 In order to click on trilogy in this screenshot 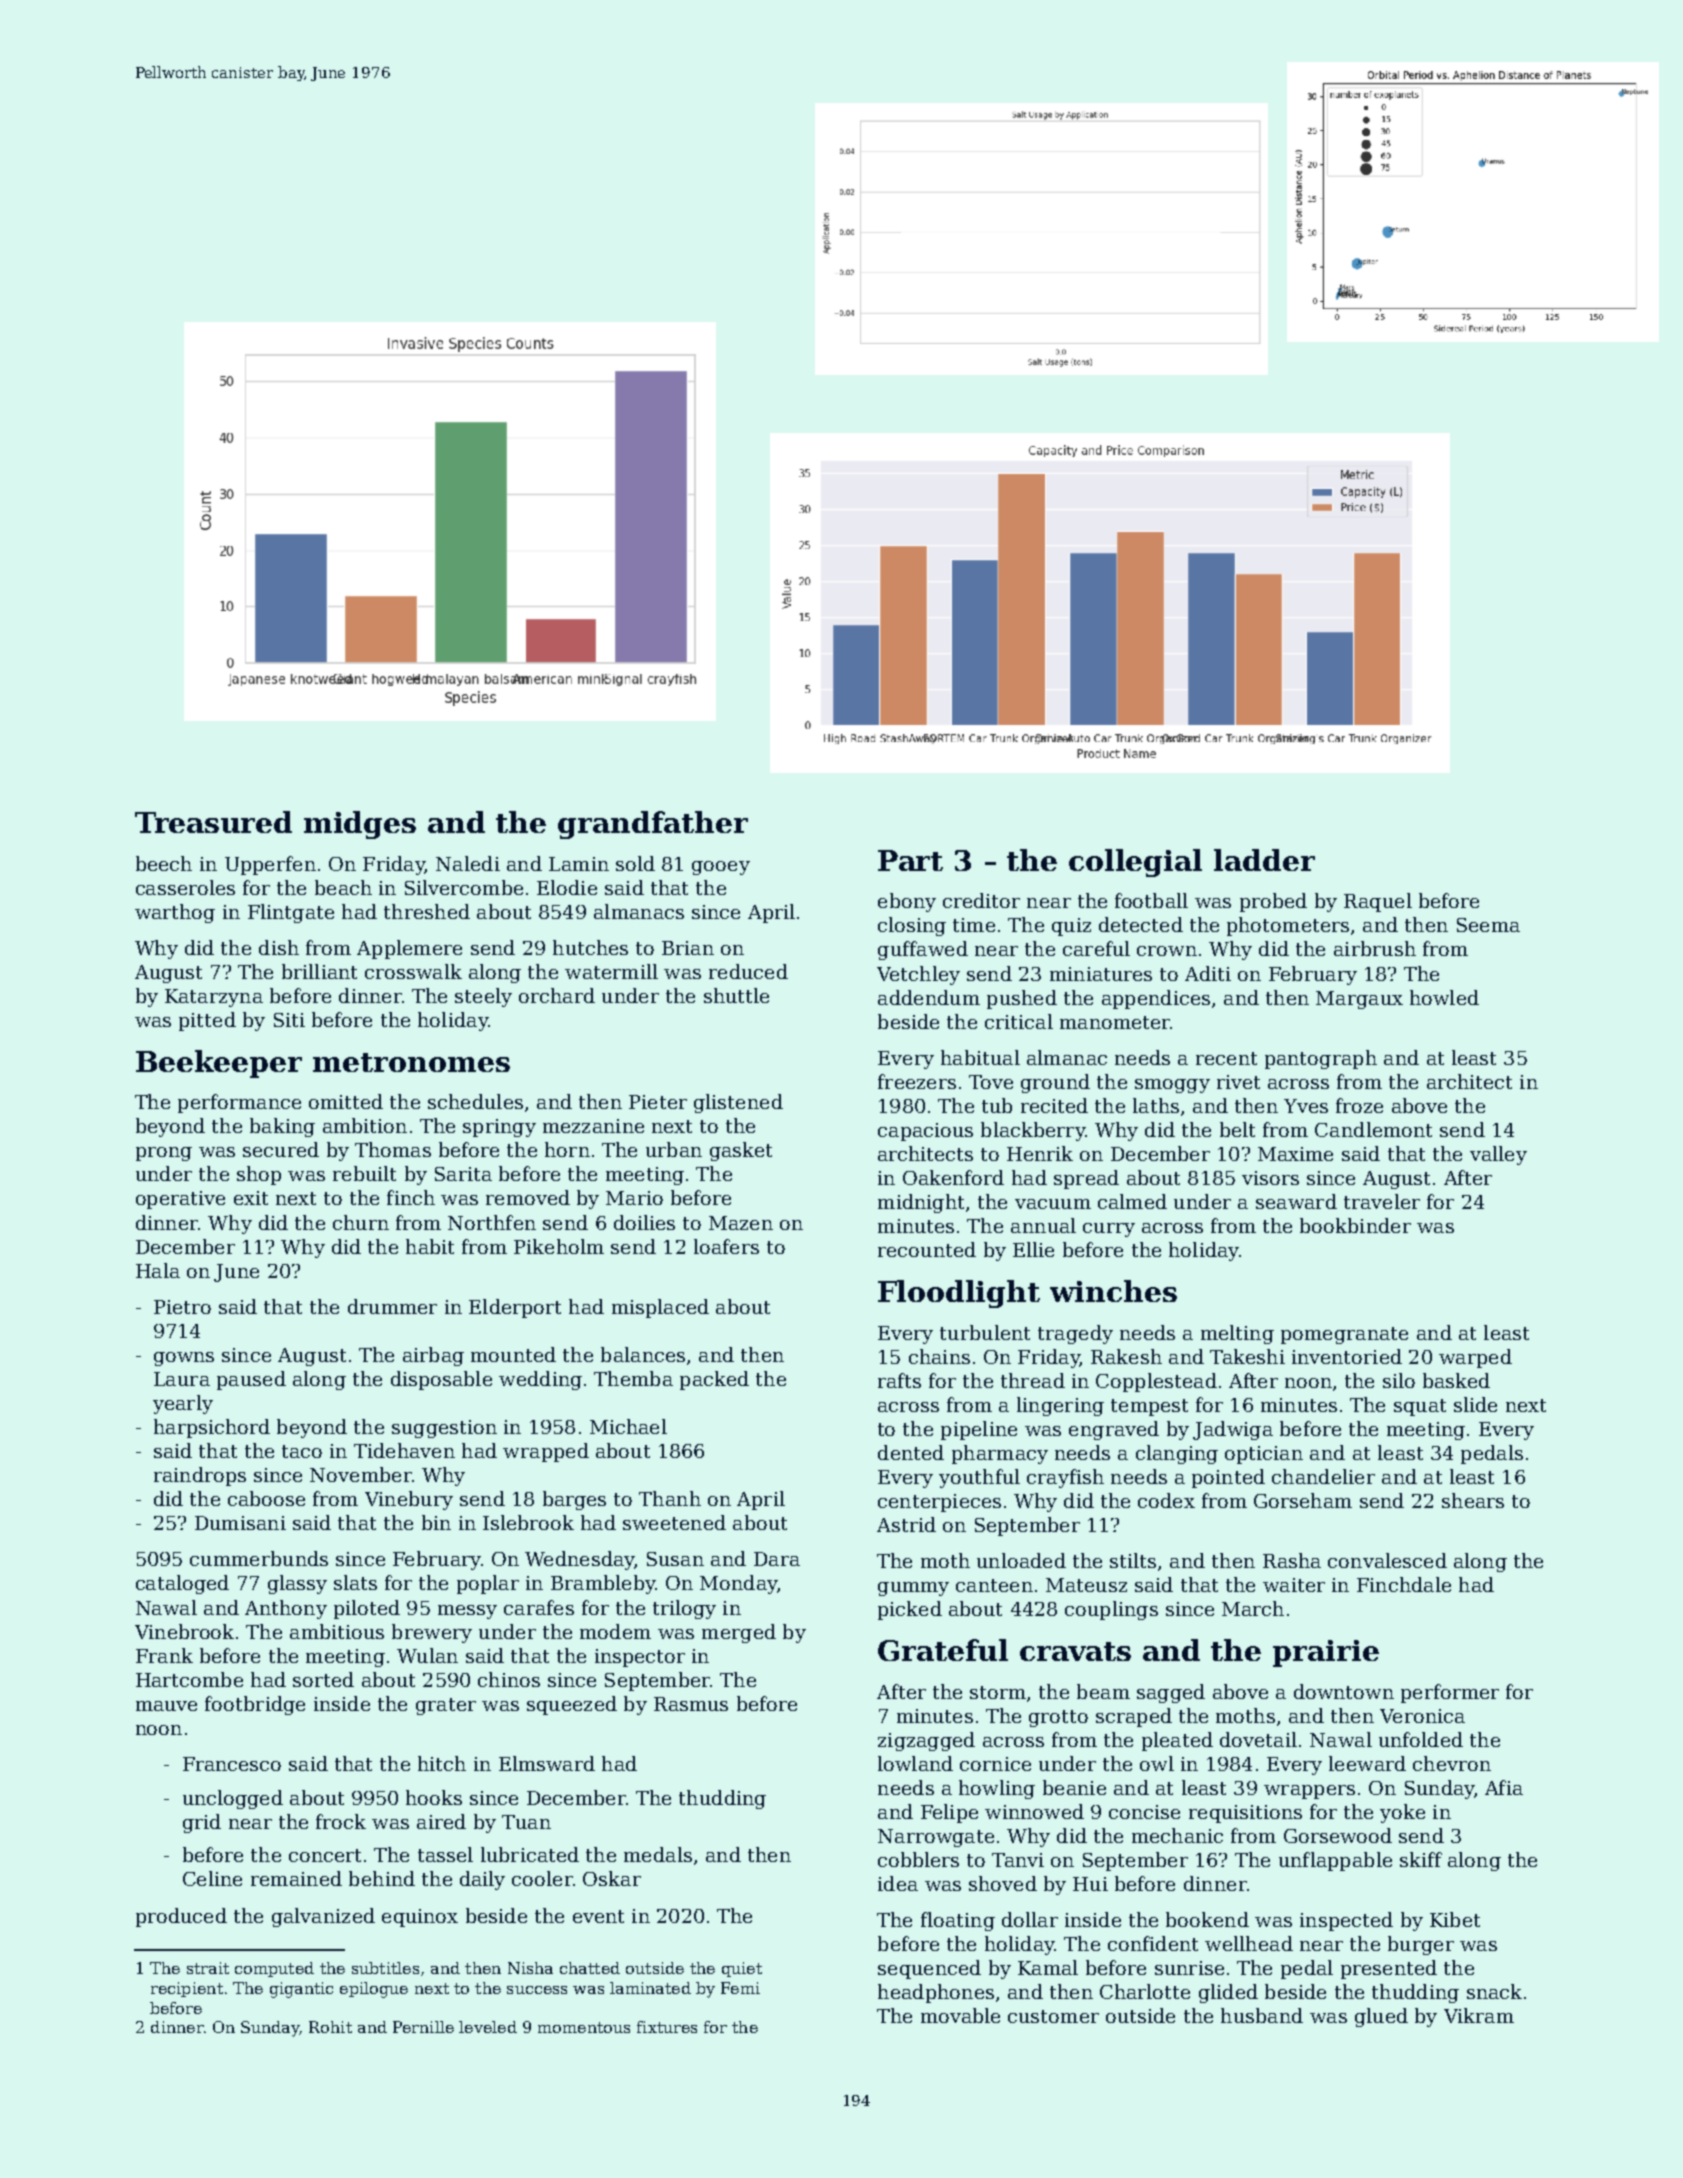, I will do `click(684, 1609)`.
